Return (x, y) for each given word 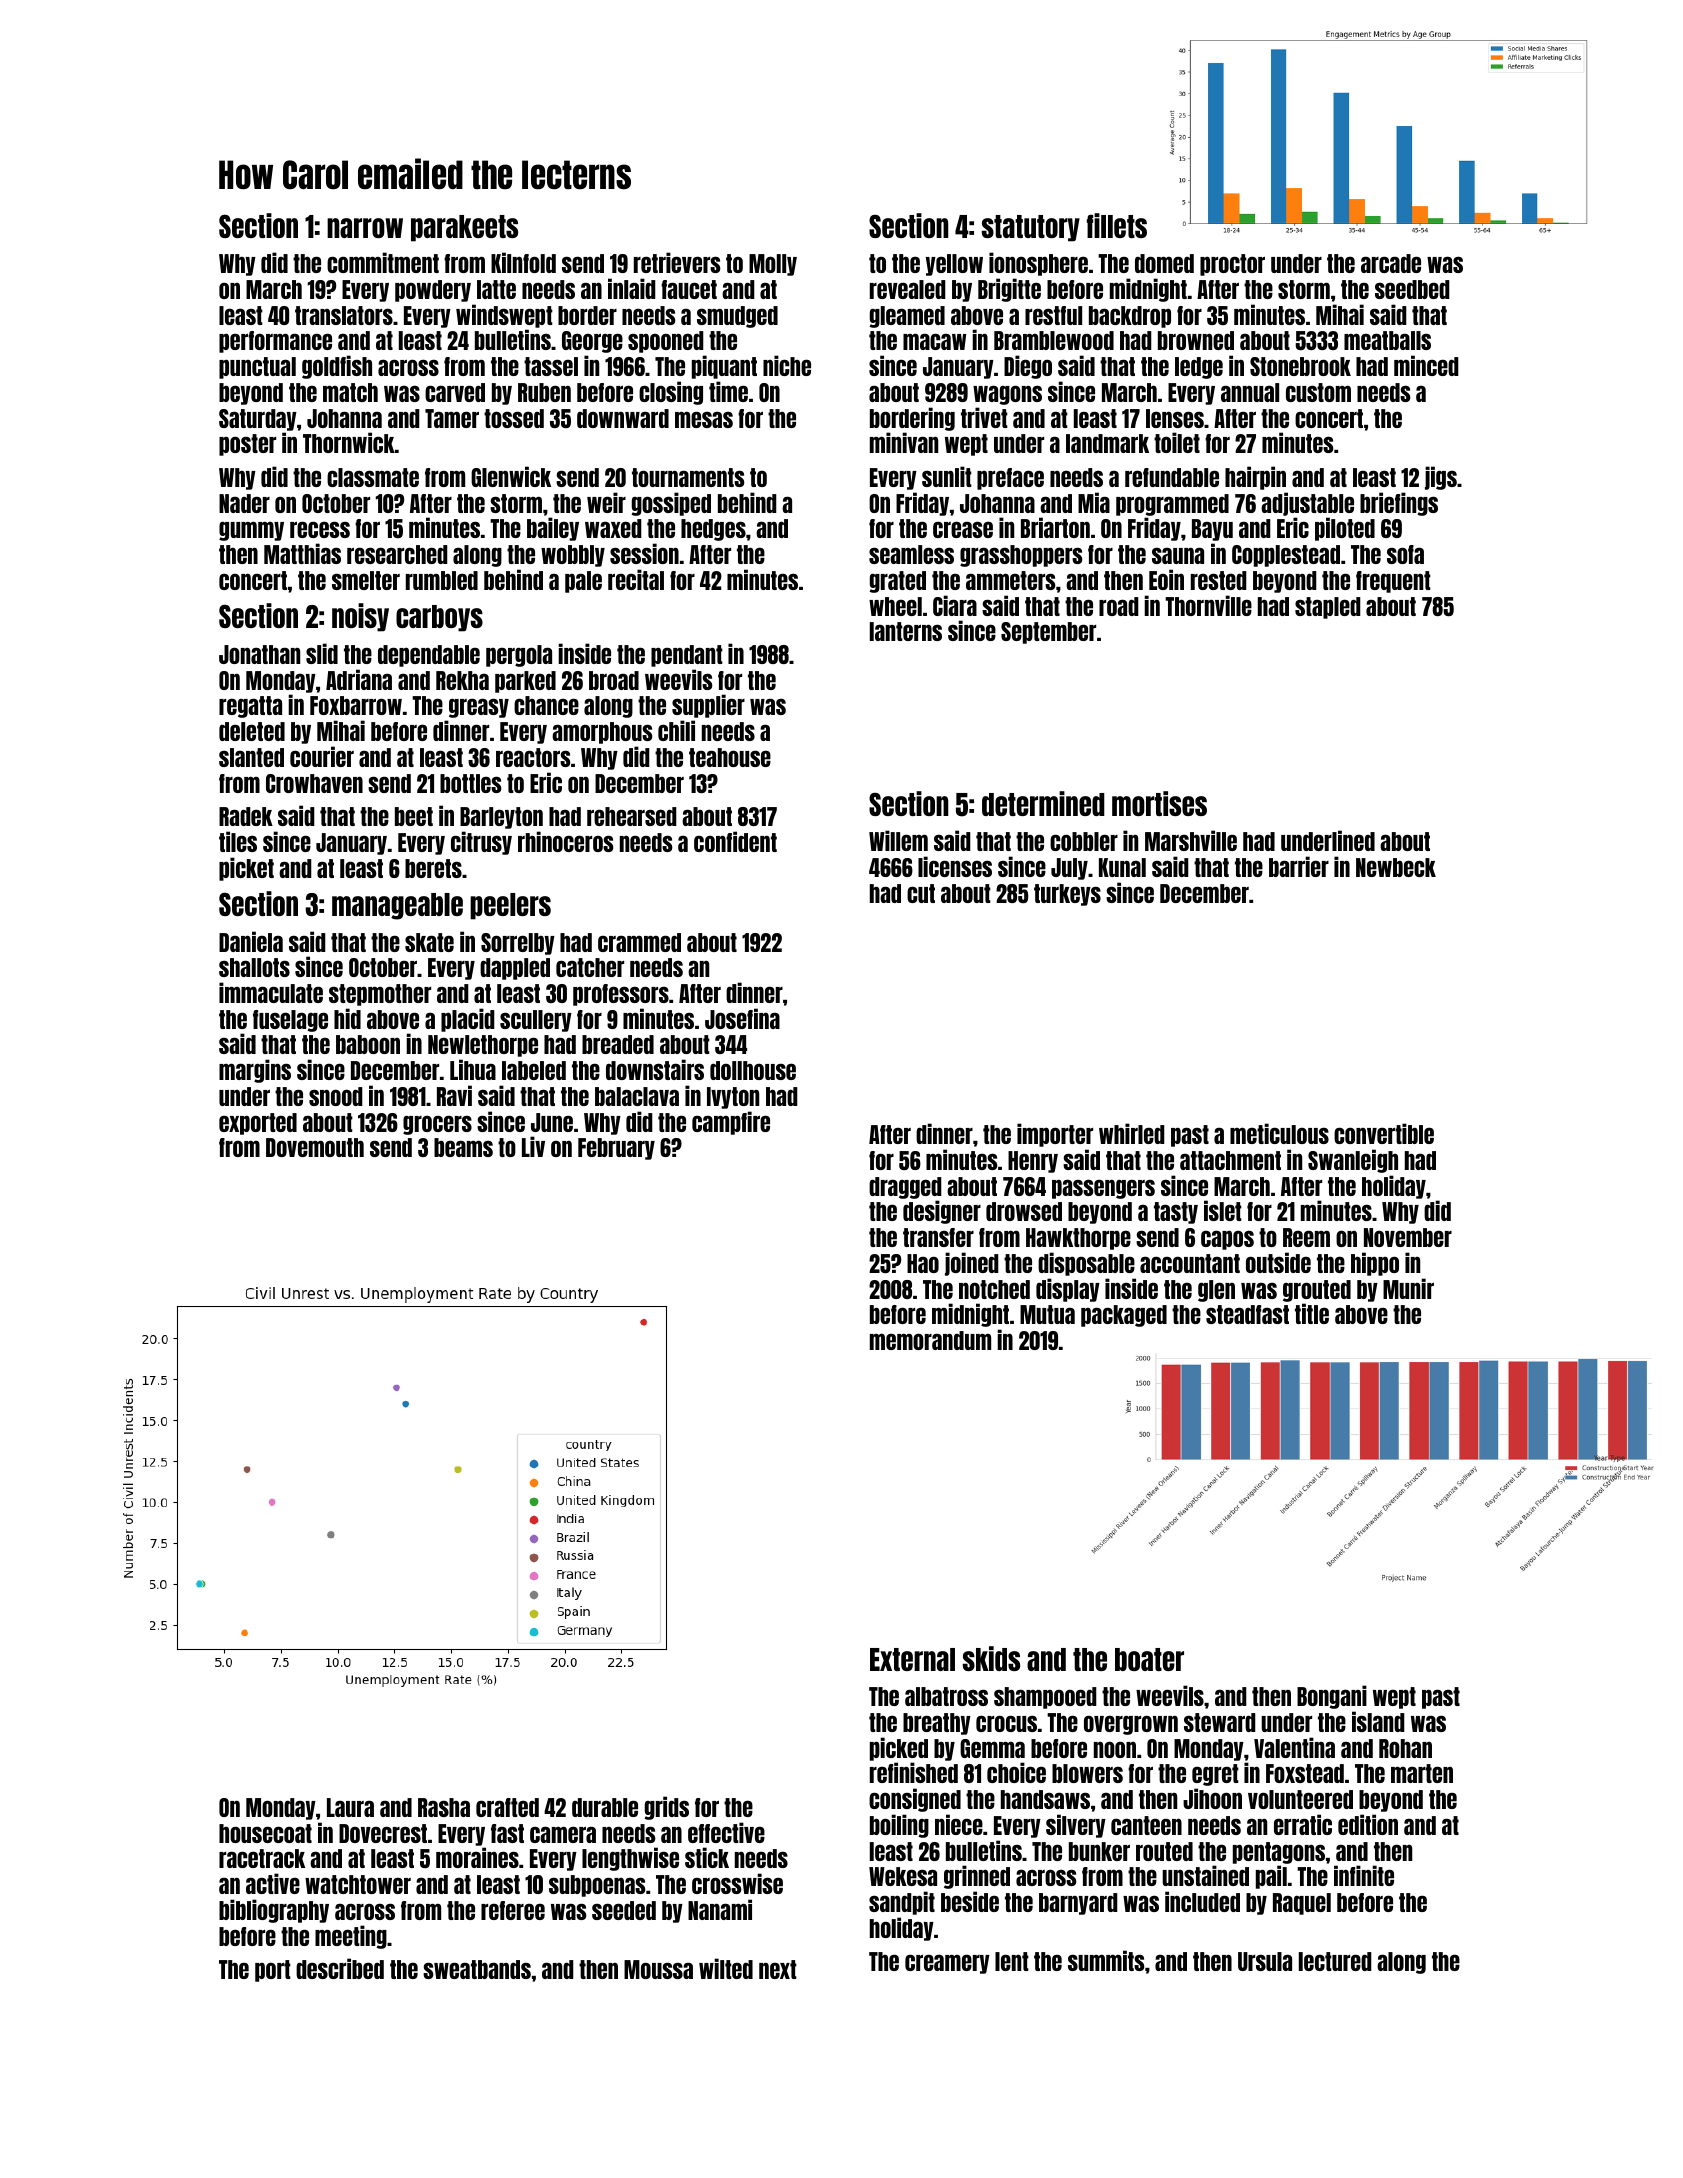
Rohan (1405, 1748)
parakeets (464, 228)
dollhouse (753, 1070)
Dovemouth (315, 1147)
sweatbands (477, 1969)
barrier (1299, 866)
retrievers (677, 262)
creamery (947, 1964)
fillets (1117, 225)
